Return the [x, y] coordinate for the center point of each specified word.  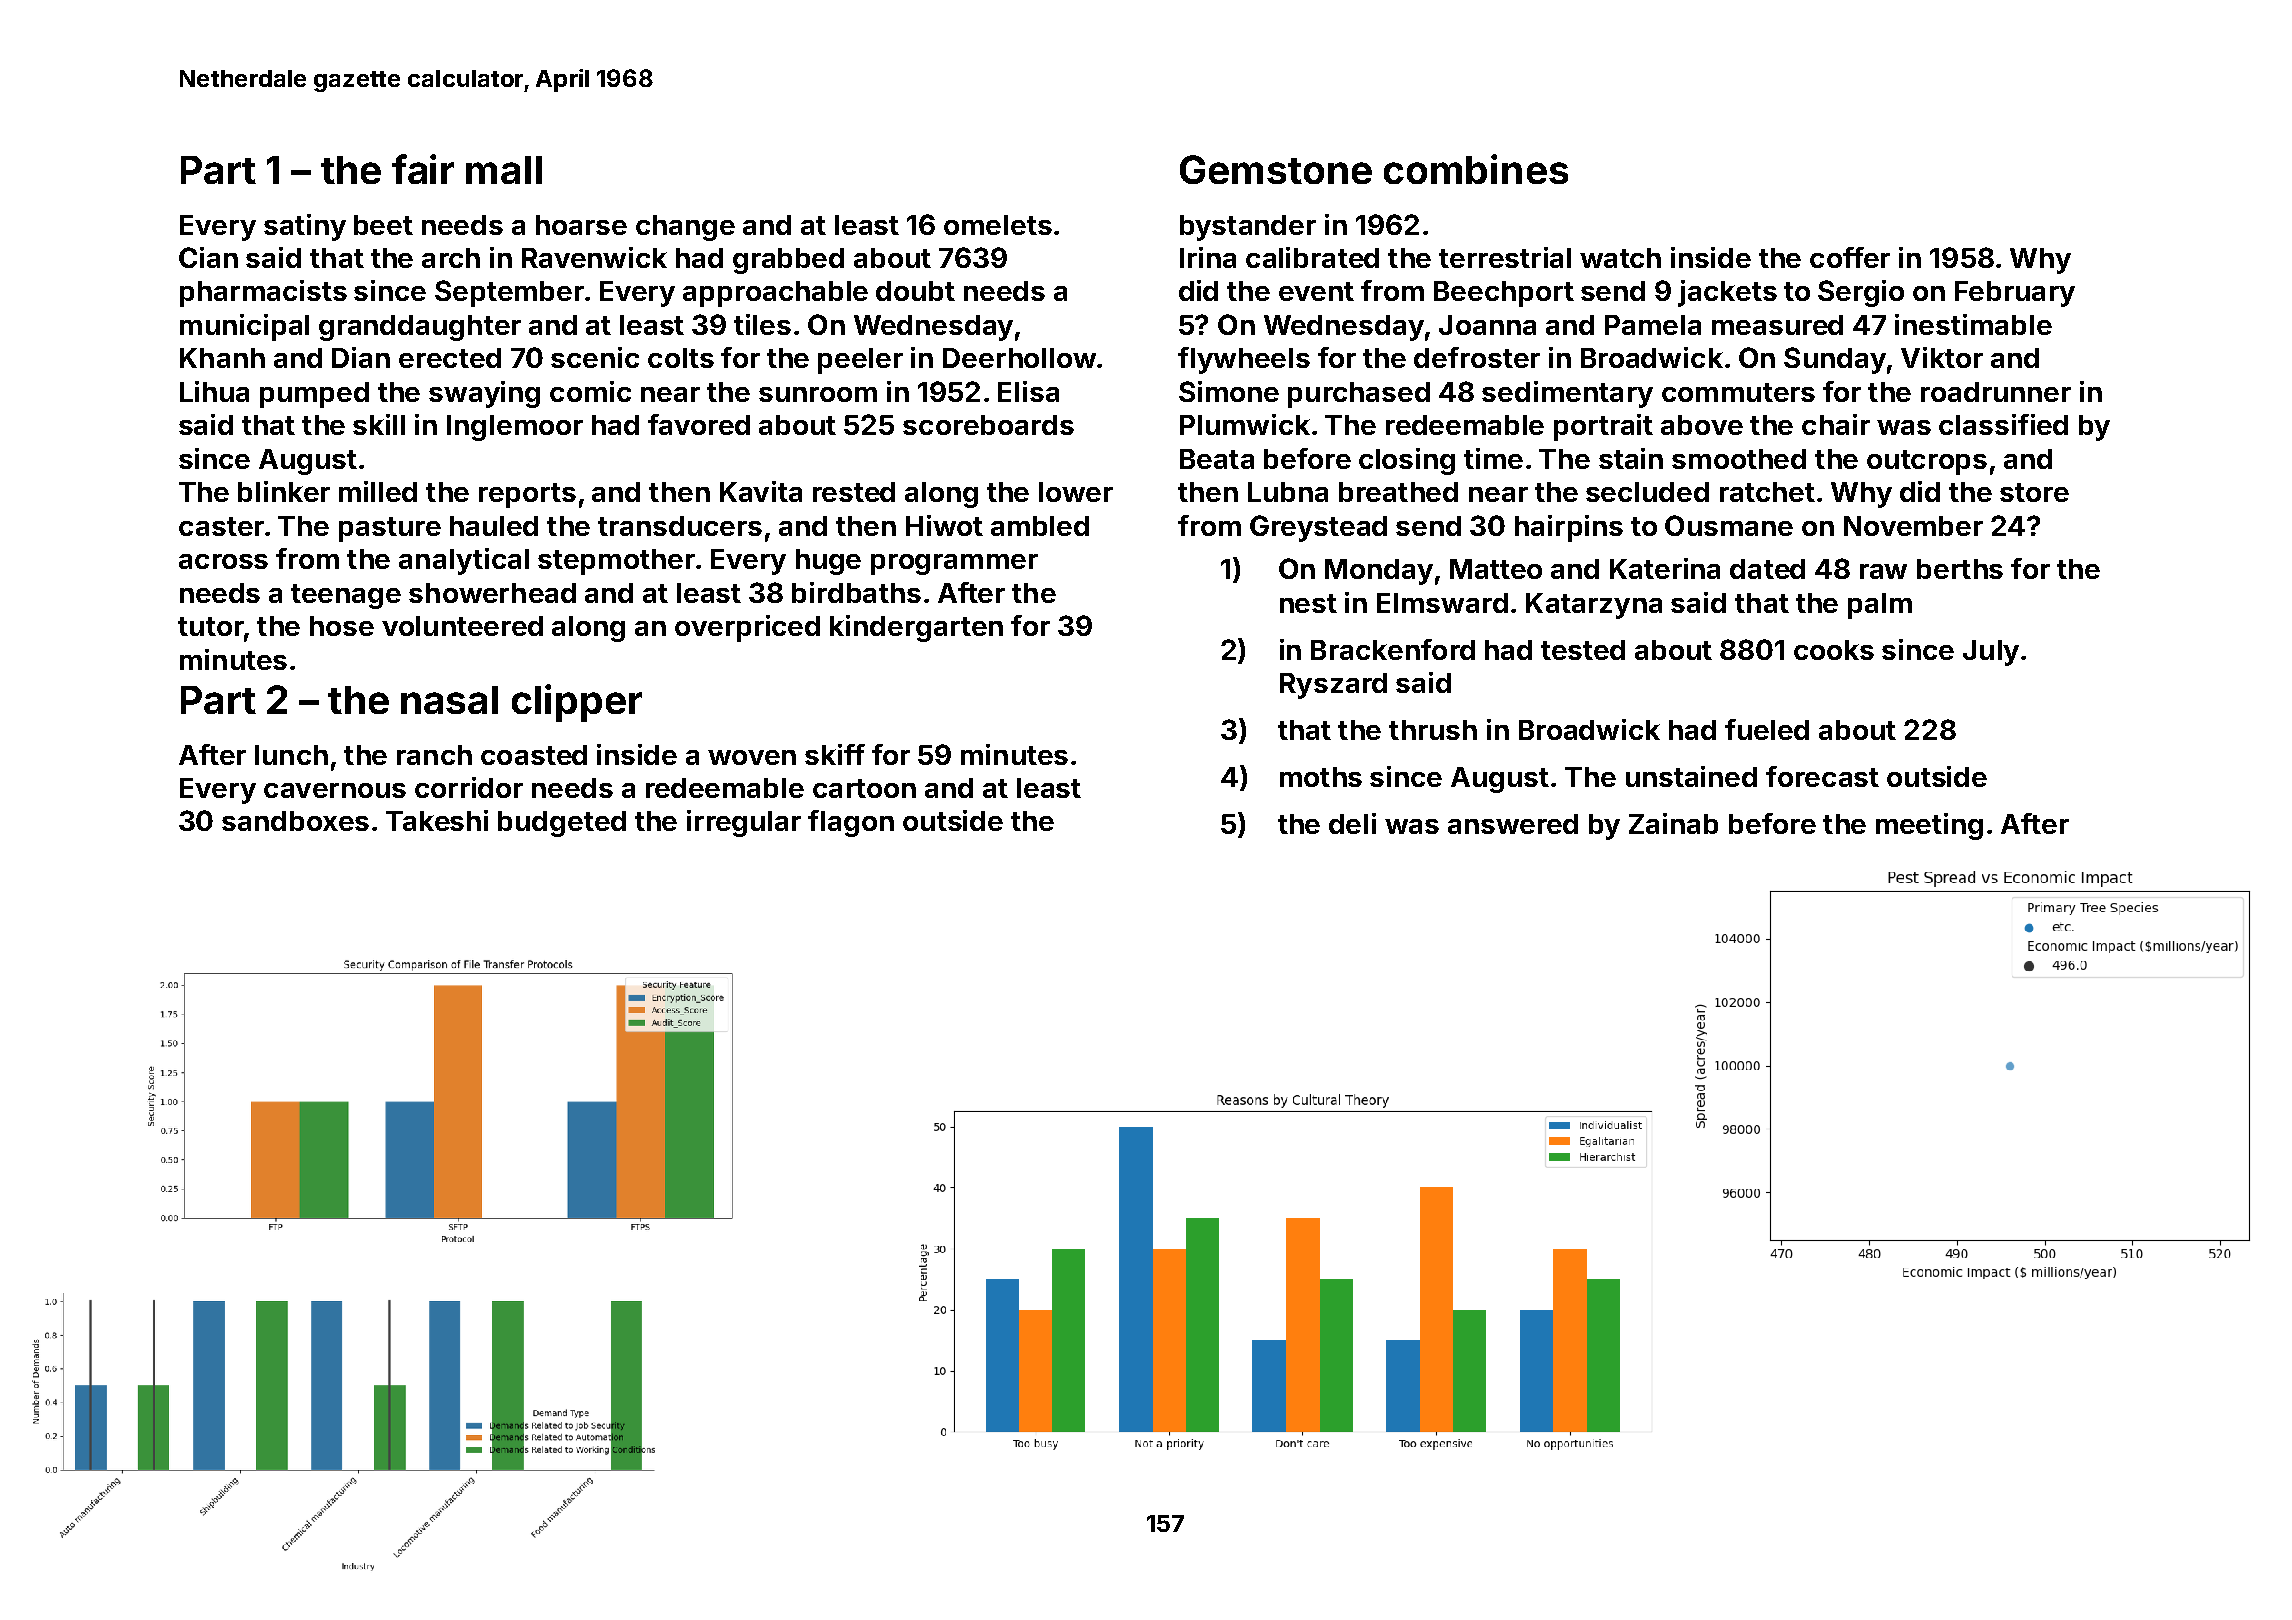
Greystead [1318, 528]
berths [1960, 569]
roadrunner [1996, 392]
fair [423, 169]
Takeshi [437, 820]
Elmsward [1442, 603]
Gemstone [1276, 169]
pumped [314, 395]
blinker [284, 491]
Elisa [1028, 391]
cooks [1834, 650]
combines [1476, 169]
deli [1352, 823]
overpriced [747, 628]
